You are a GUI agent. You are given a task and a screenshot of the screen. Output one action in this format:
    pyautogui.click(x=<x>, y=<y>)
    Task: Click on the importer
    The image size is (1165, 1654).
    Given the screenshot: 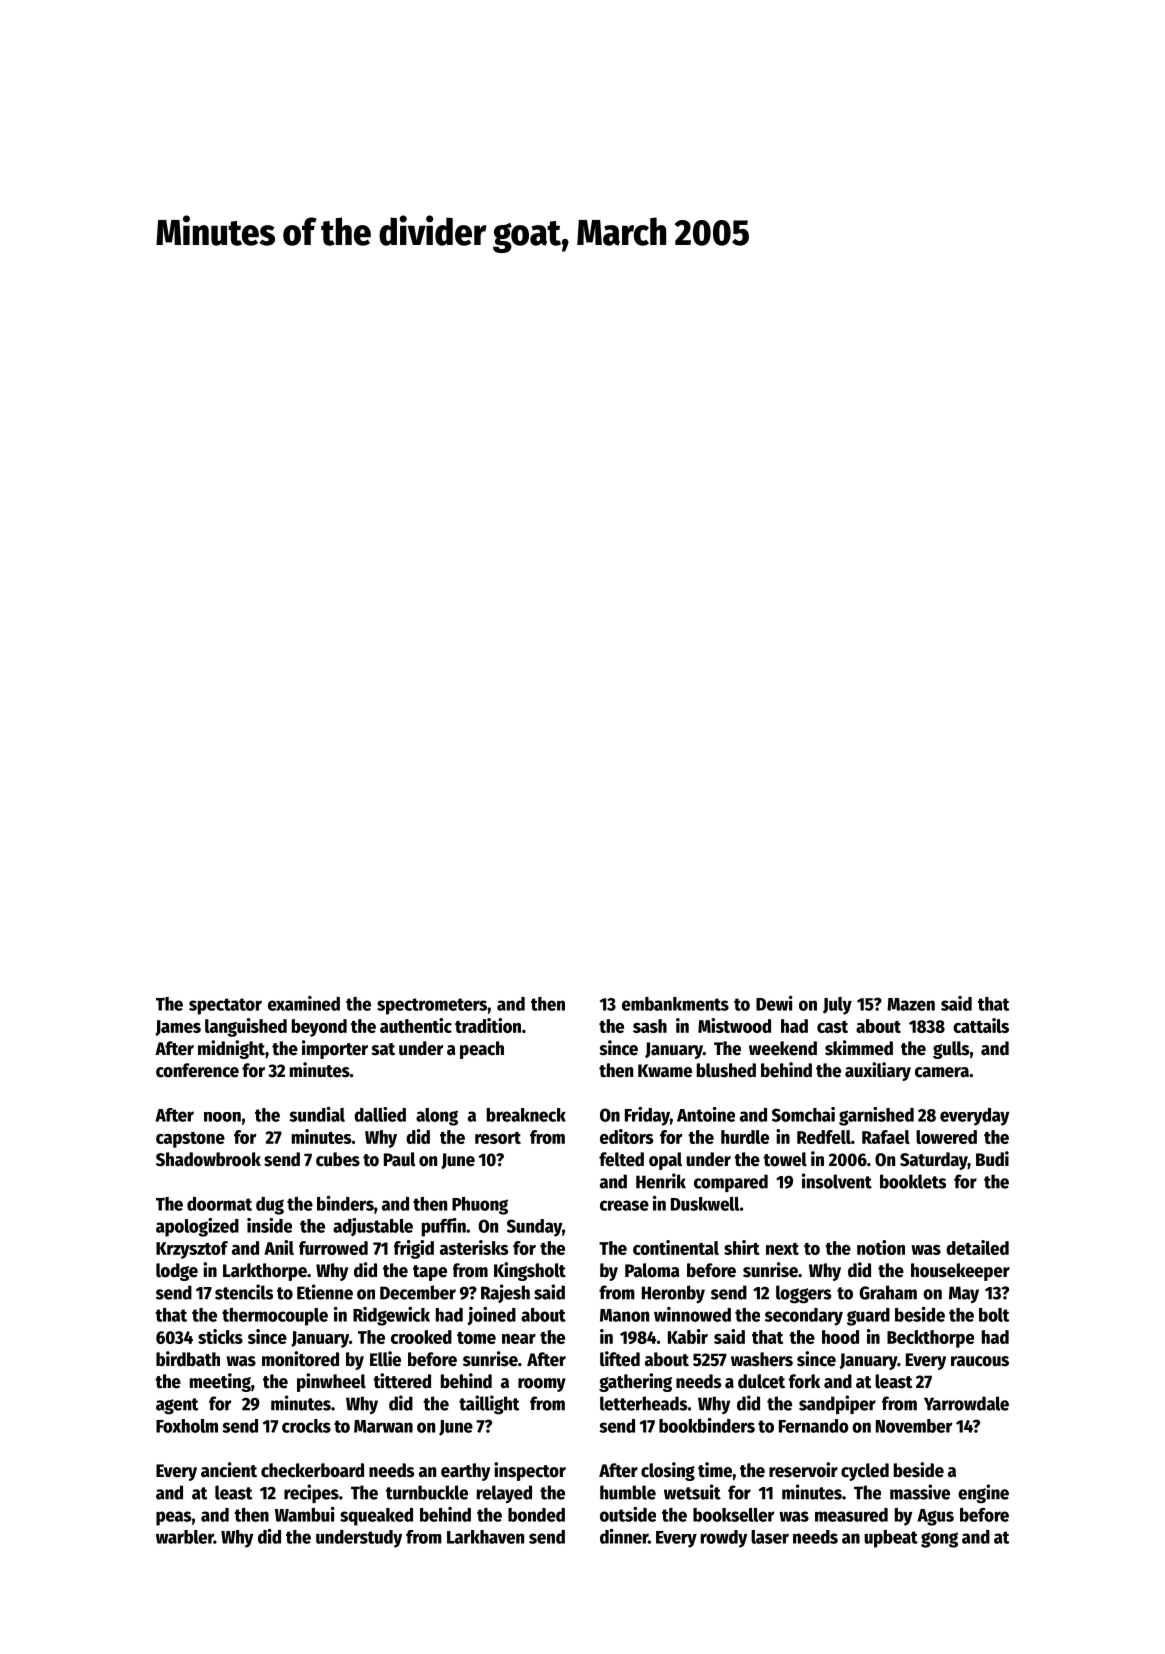 What is the action you would take?
    pyautogui.click(x=335, y=1049)
